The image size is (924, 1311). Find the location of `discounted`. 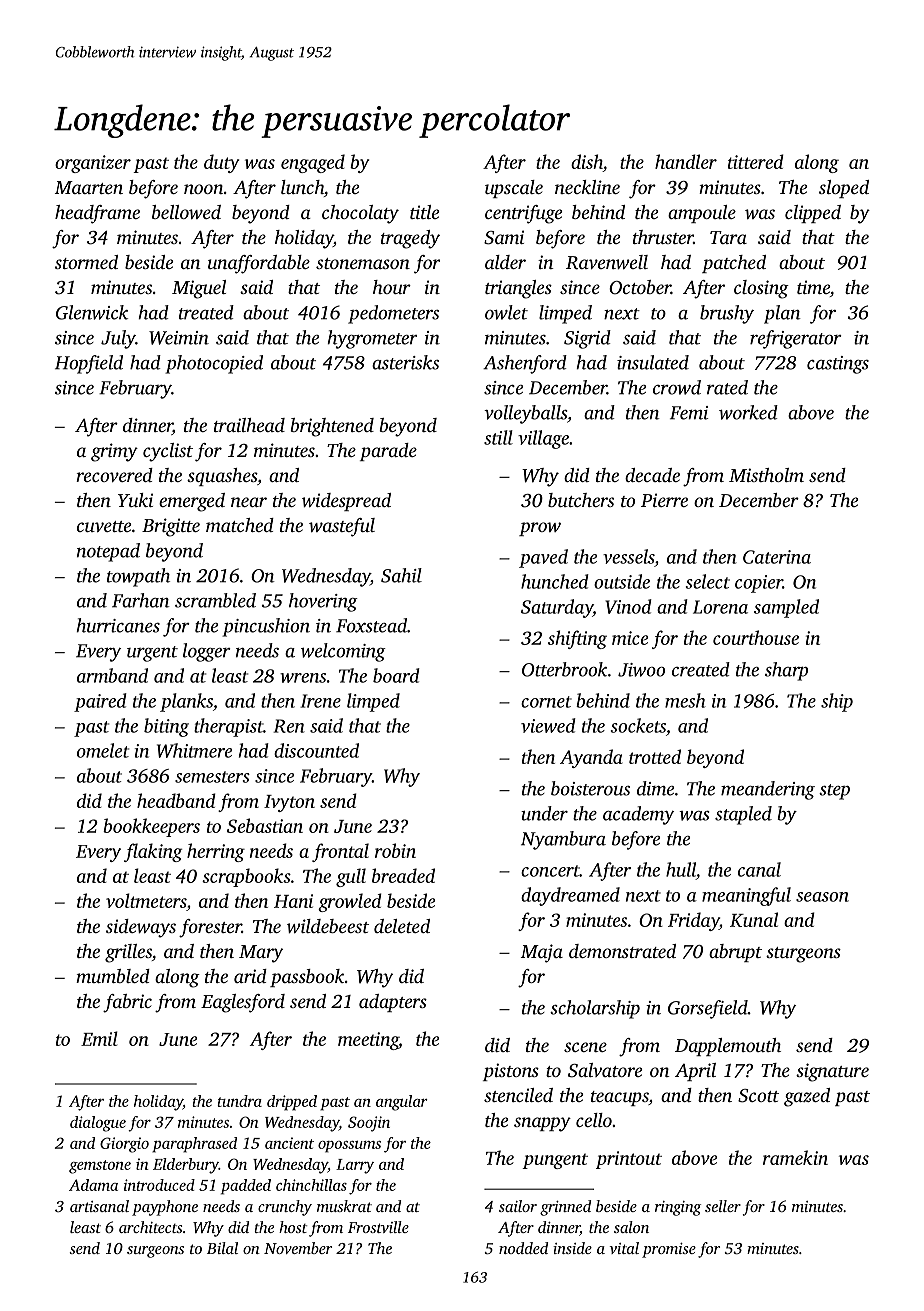

discounted is located at coordinates (316, 750).
